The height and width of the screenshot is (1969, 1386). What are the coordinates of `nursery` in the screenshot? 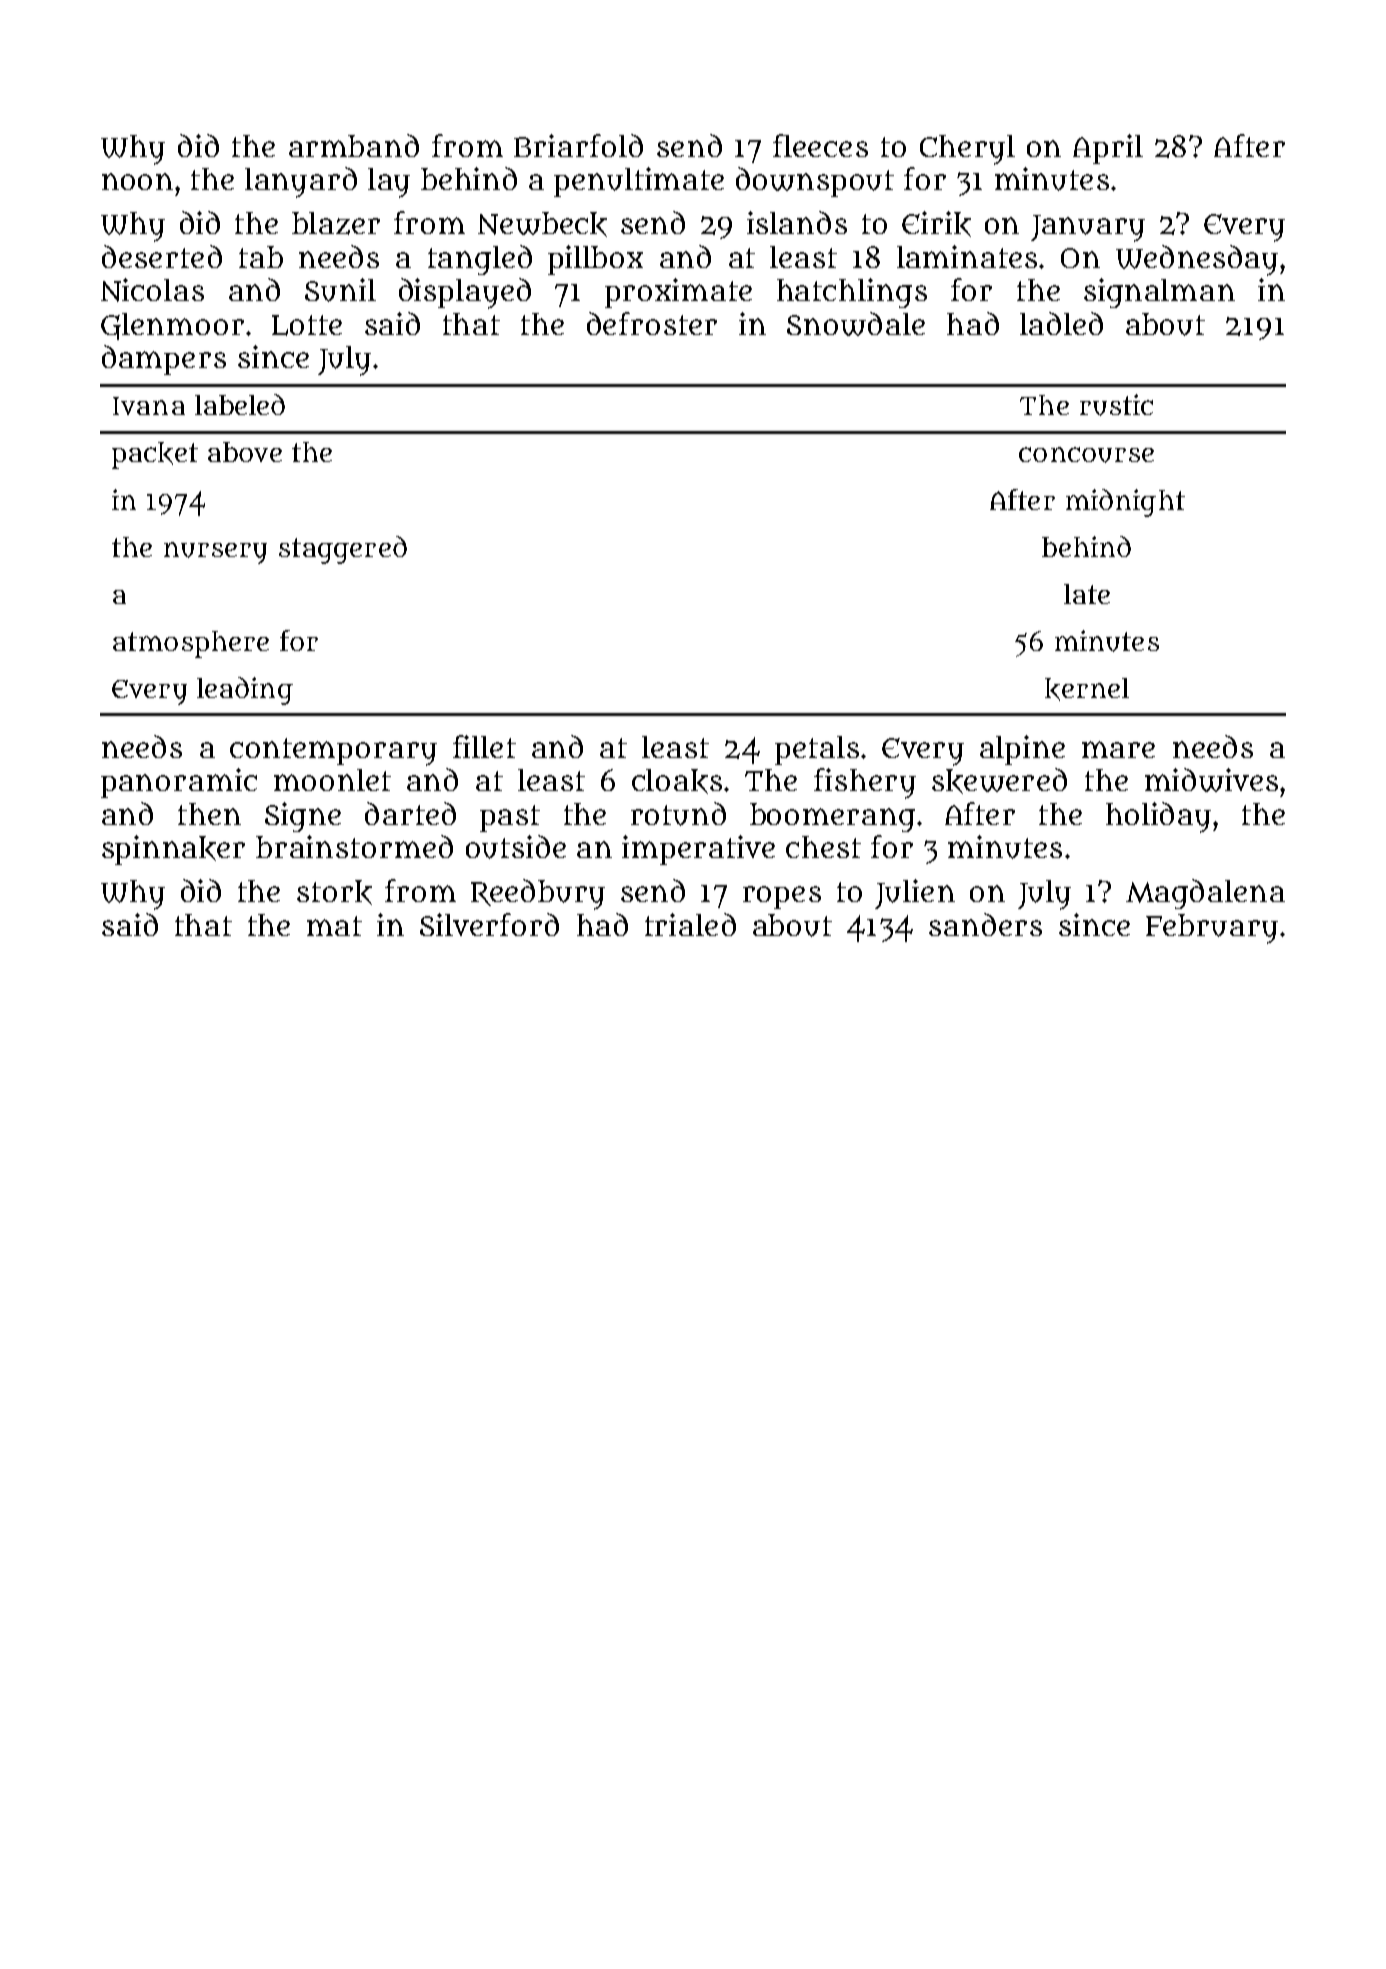 It's located at (215, 553).
